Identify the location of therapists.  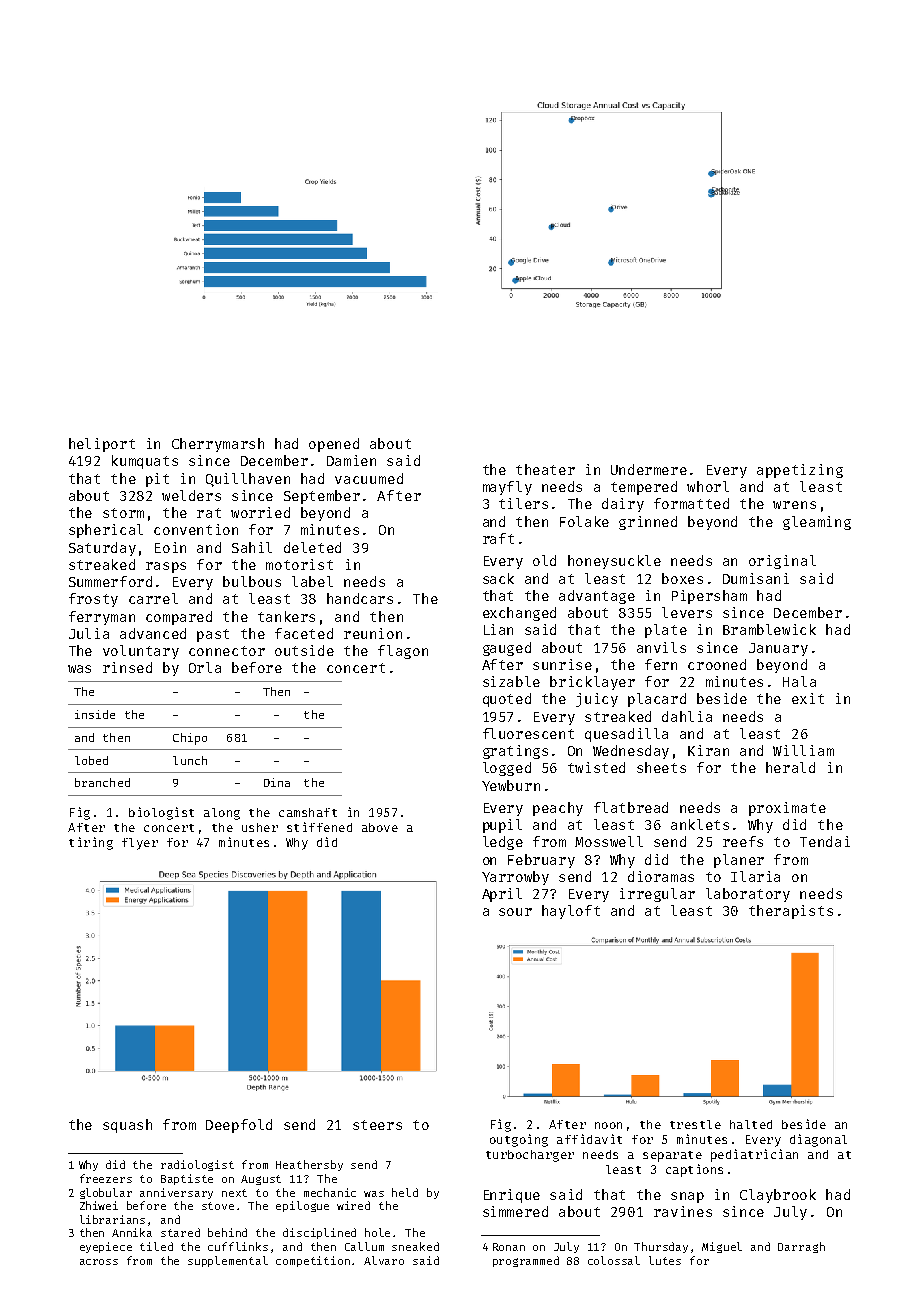
(791, 912).
